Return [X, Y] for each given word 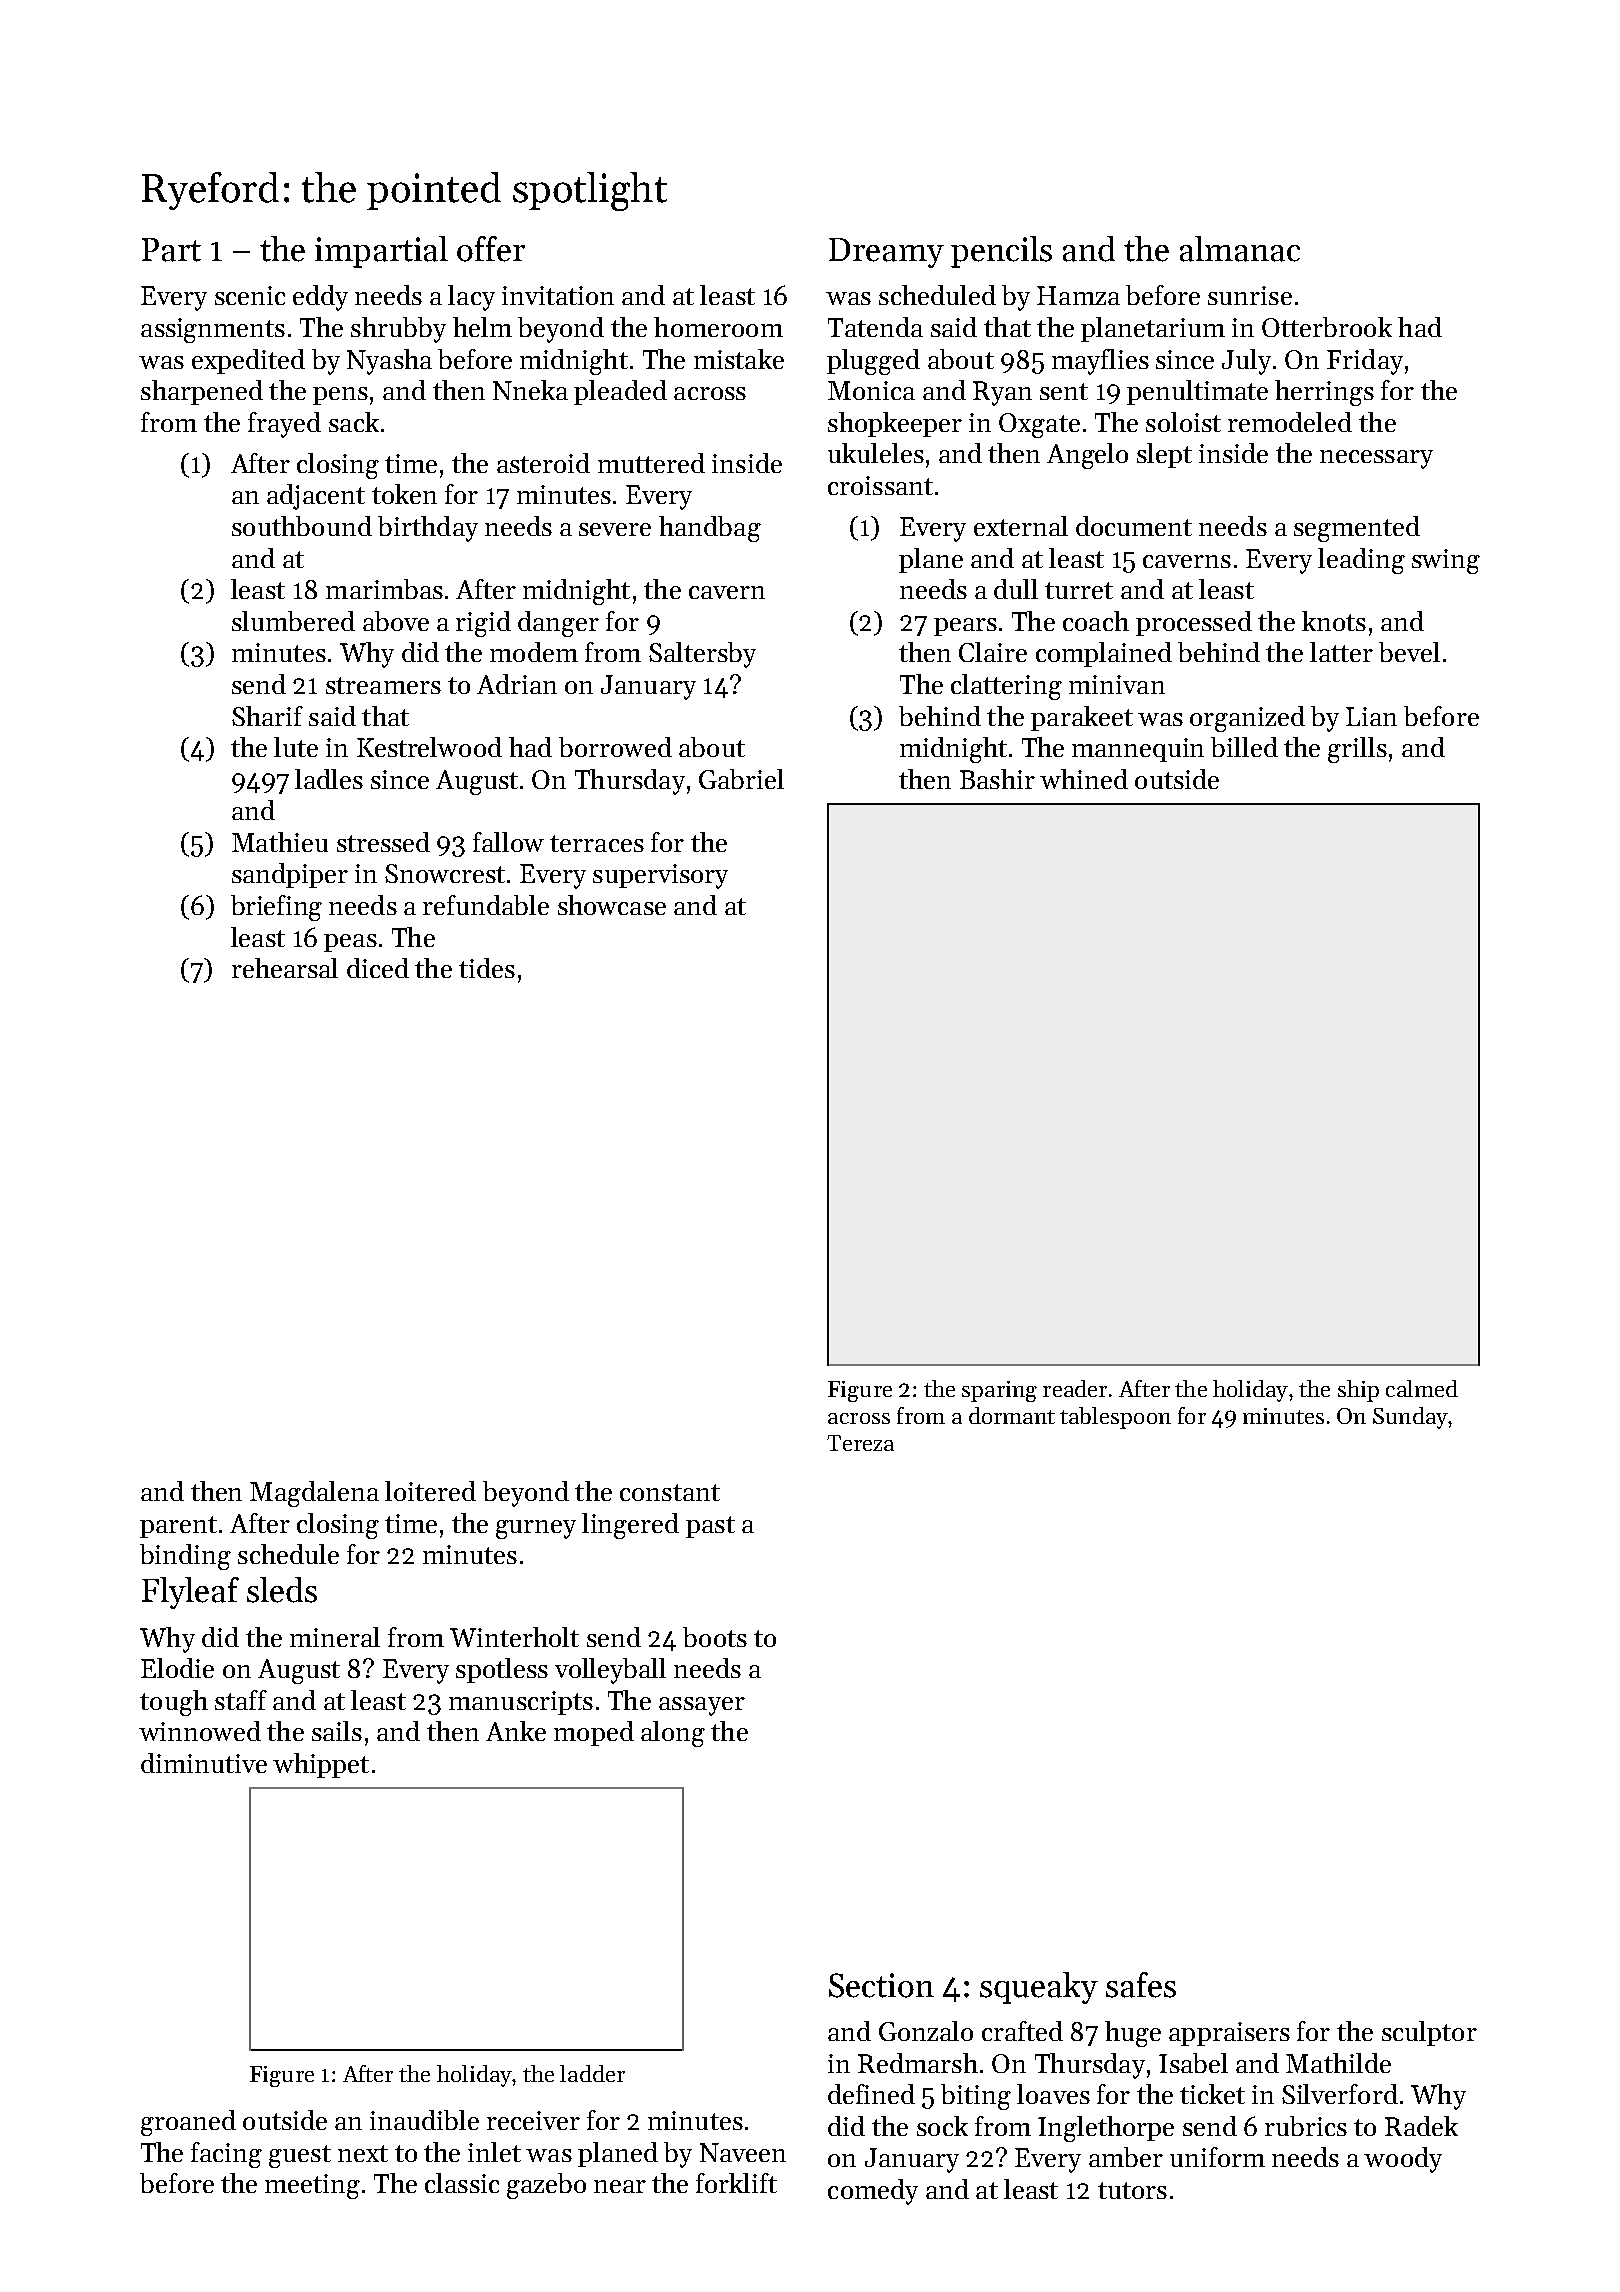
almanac [1240, 249]
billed [1244, 747]
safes [1141, 1985]
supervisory [660, 876]
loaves [1053, 2094]
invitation [558, 295]
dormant [1012, 1415]
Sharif [267, 716]
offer [491, 249]
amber [1126, 2157]
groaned [188, 2123]
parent [178, 1527]
